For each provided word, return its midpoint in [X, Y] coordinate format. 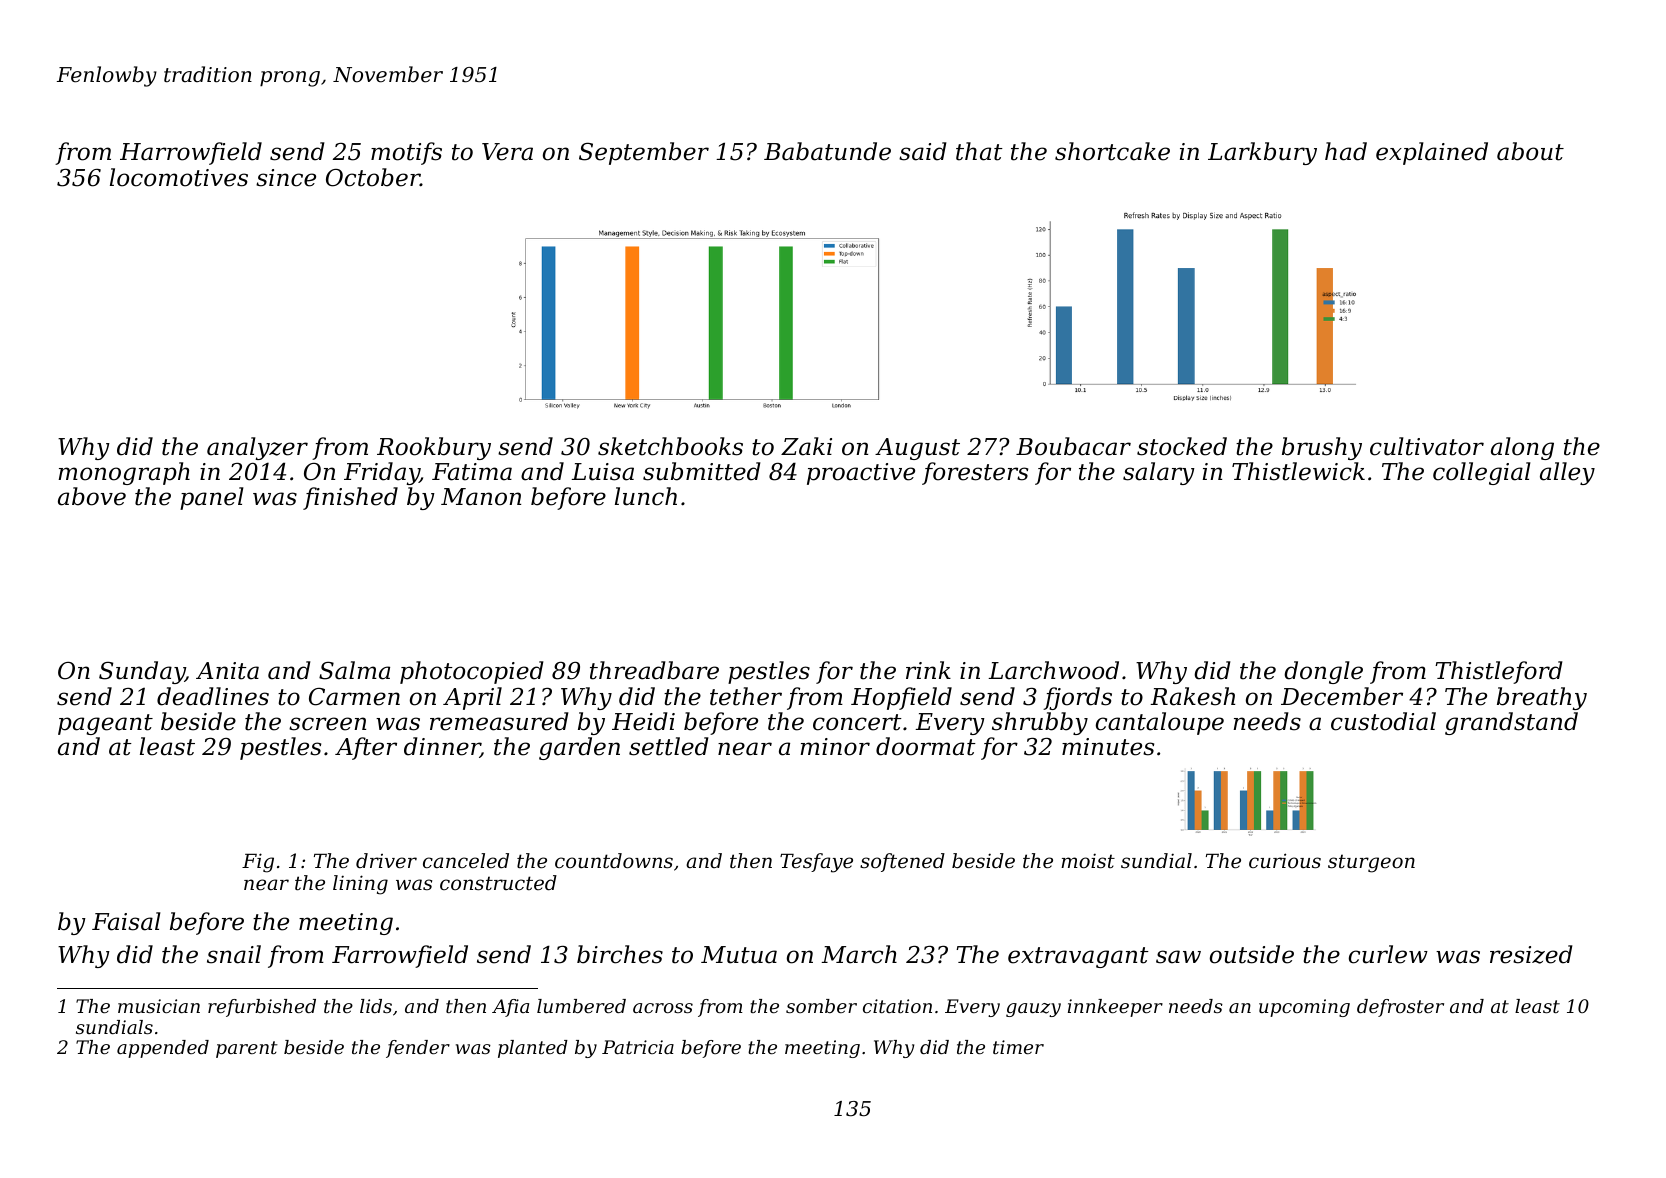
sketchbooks [670, 446]
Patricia [638, 1047]
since [286, 178]
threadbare [654, 670]
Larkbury [1262, 153]
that [979, 151]
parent [247, 1049]
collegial [1482, 473]
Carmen [354, 697]
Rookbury [434, 448]
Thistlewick [1298, 471]
